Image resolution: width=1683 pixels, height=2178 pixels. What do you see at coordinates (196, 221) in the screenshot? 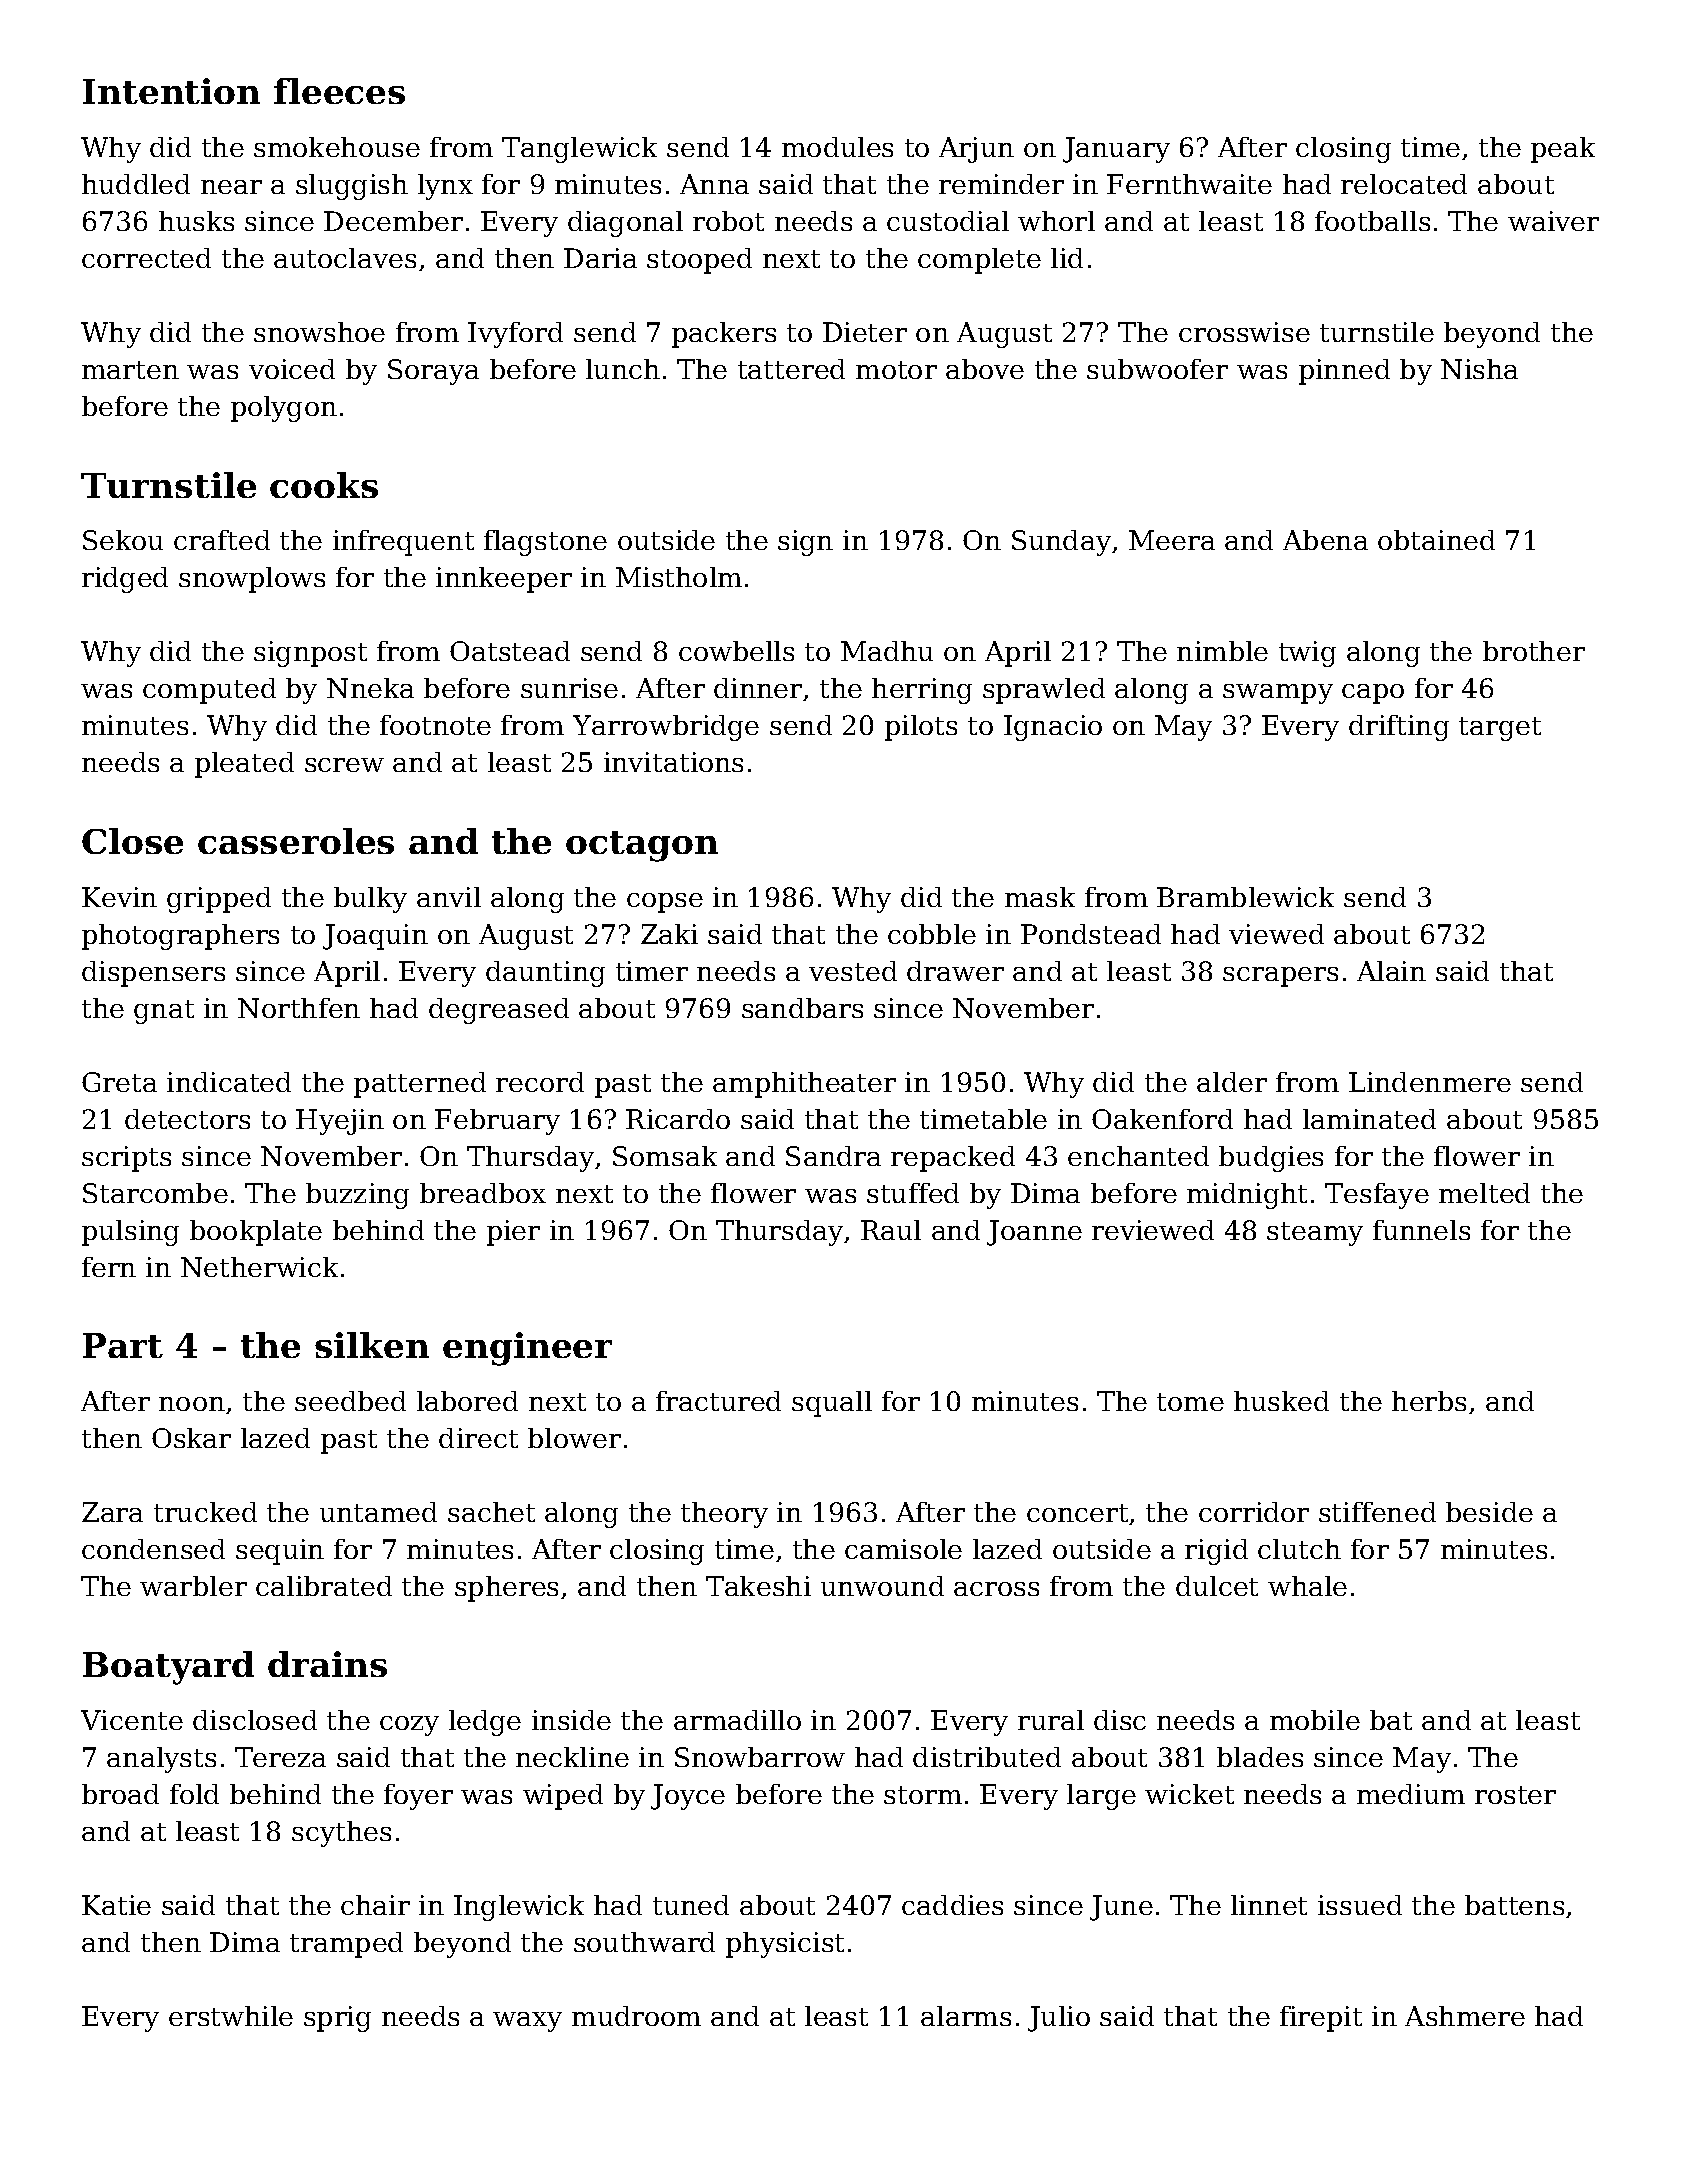
I see `husks` at bounding box center [196, 221].
